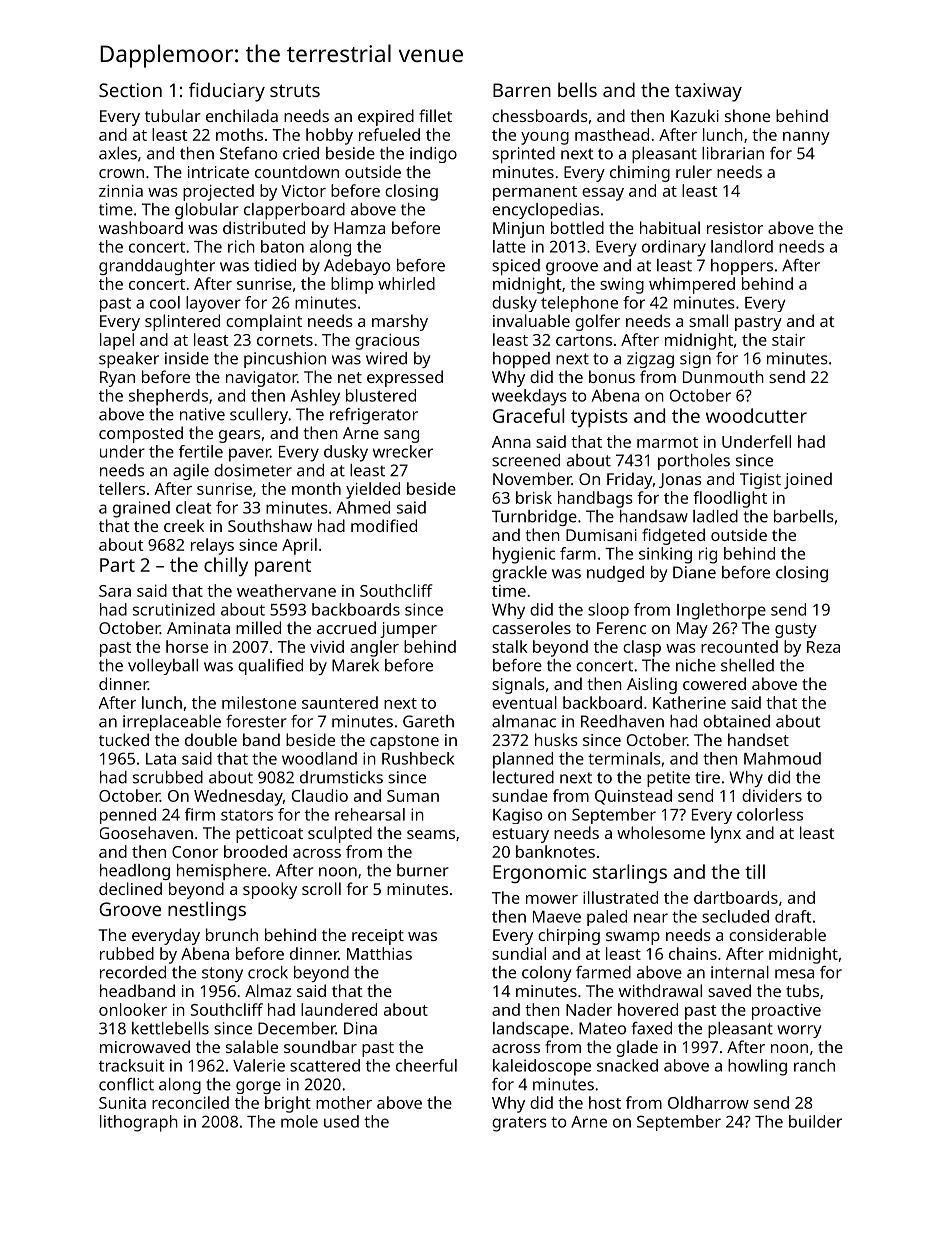 The image size is (952, 1233). I want to click on weekdays, so click(529, 397).
